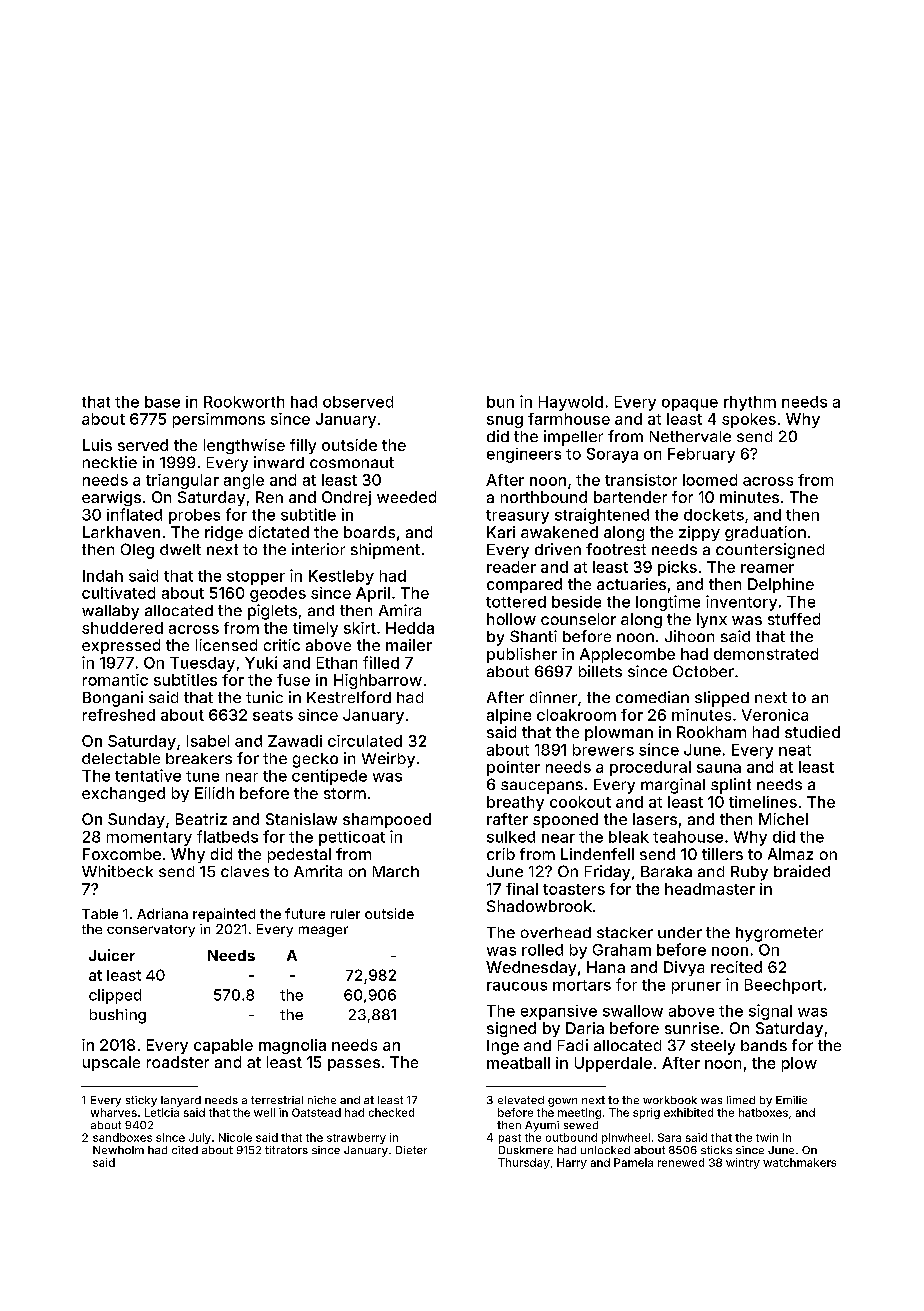  Describe the element at coordinates (136, 820) in the screenshot. I see `Sunday` at that location.
